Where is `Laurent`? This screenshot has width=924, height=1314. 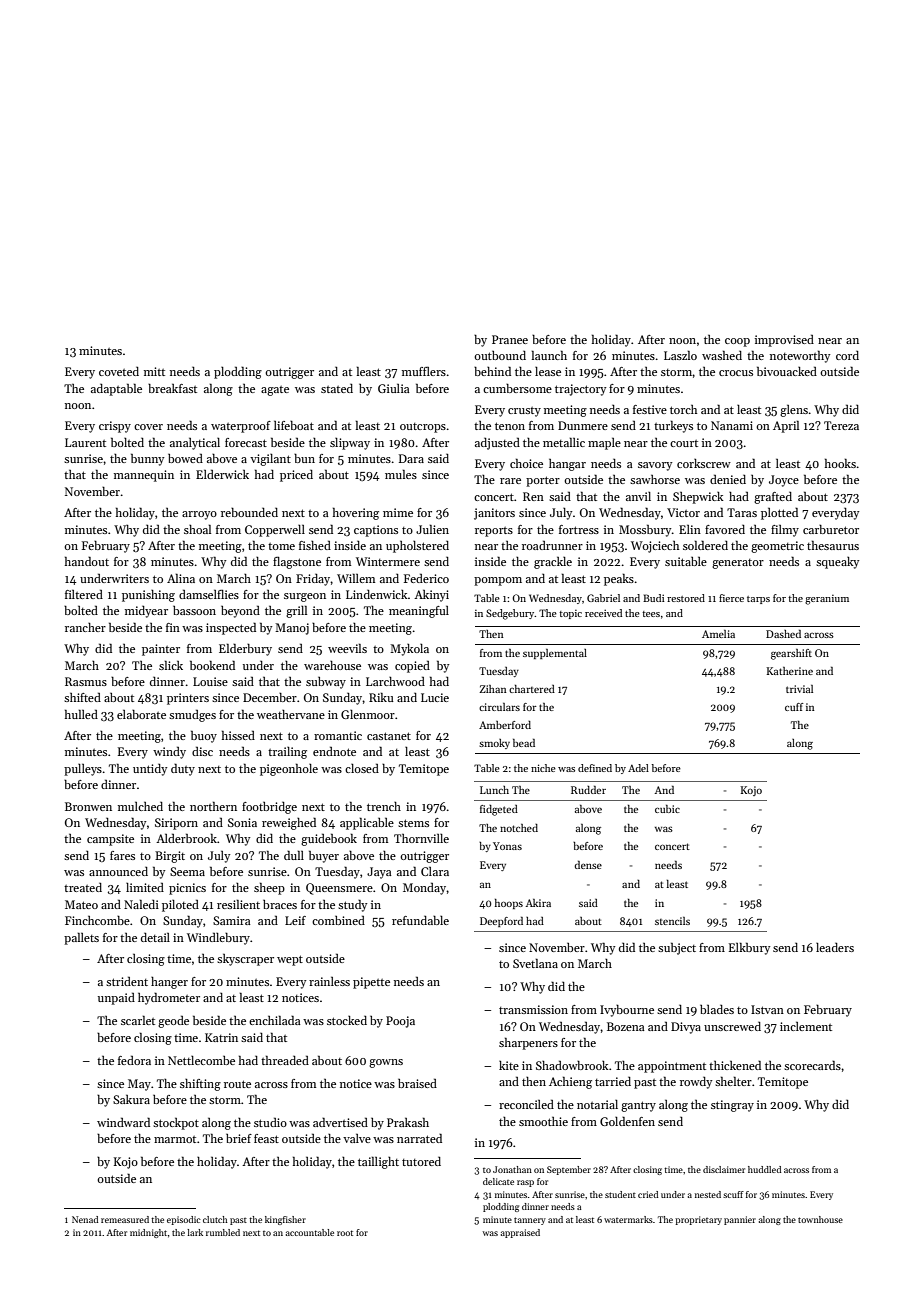
Laurent is located at coordinates (85, 442).
